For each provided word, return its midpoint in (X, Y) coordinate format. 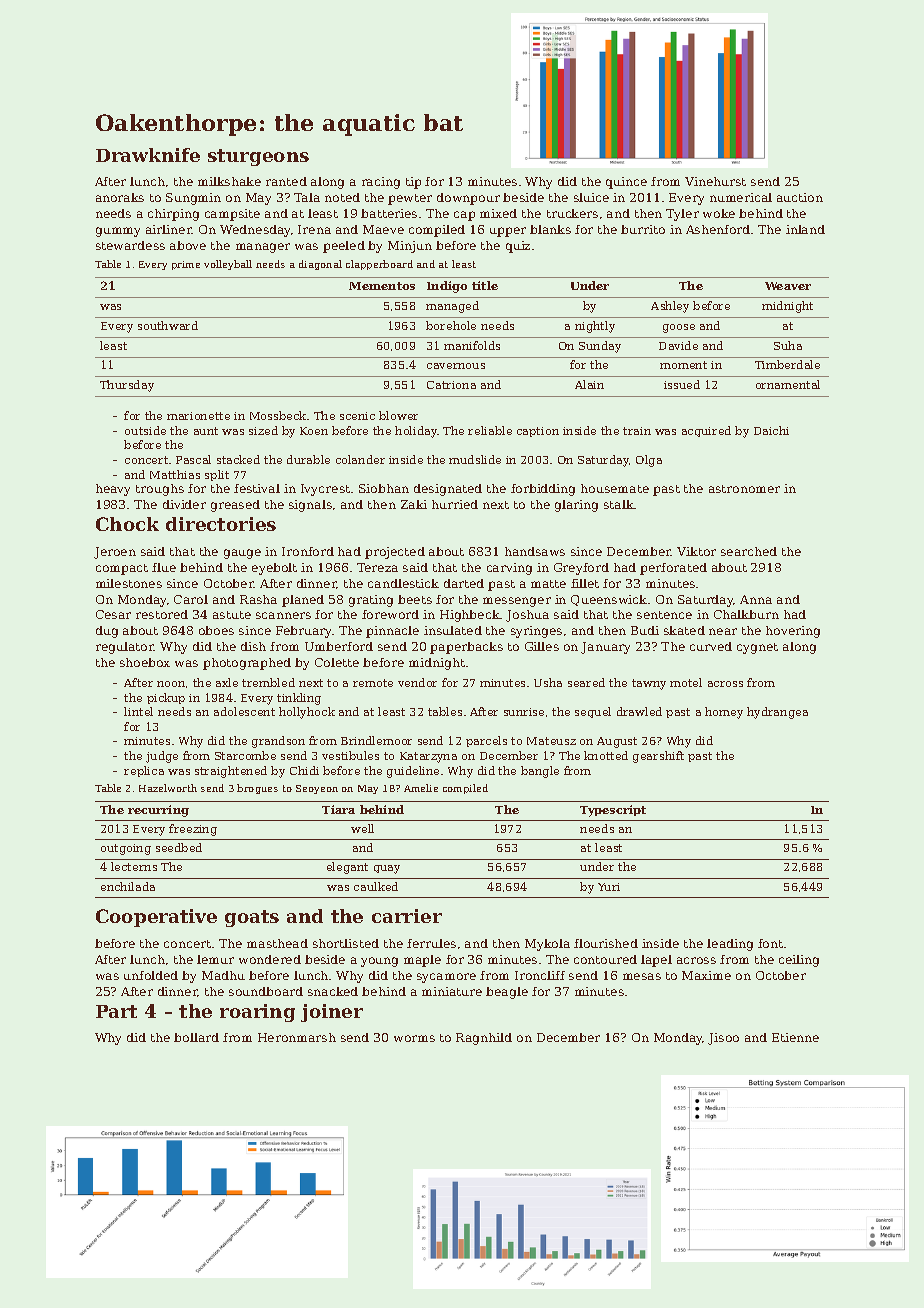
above (188, 245)
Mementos (382, 286)
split (217, 475)
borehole (451, 325)
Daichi (771, 430)
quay (387, 869)
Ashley (670, 307)
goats (252, 918)
